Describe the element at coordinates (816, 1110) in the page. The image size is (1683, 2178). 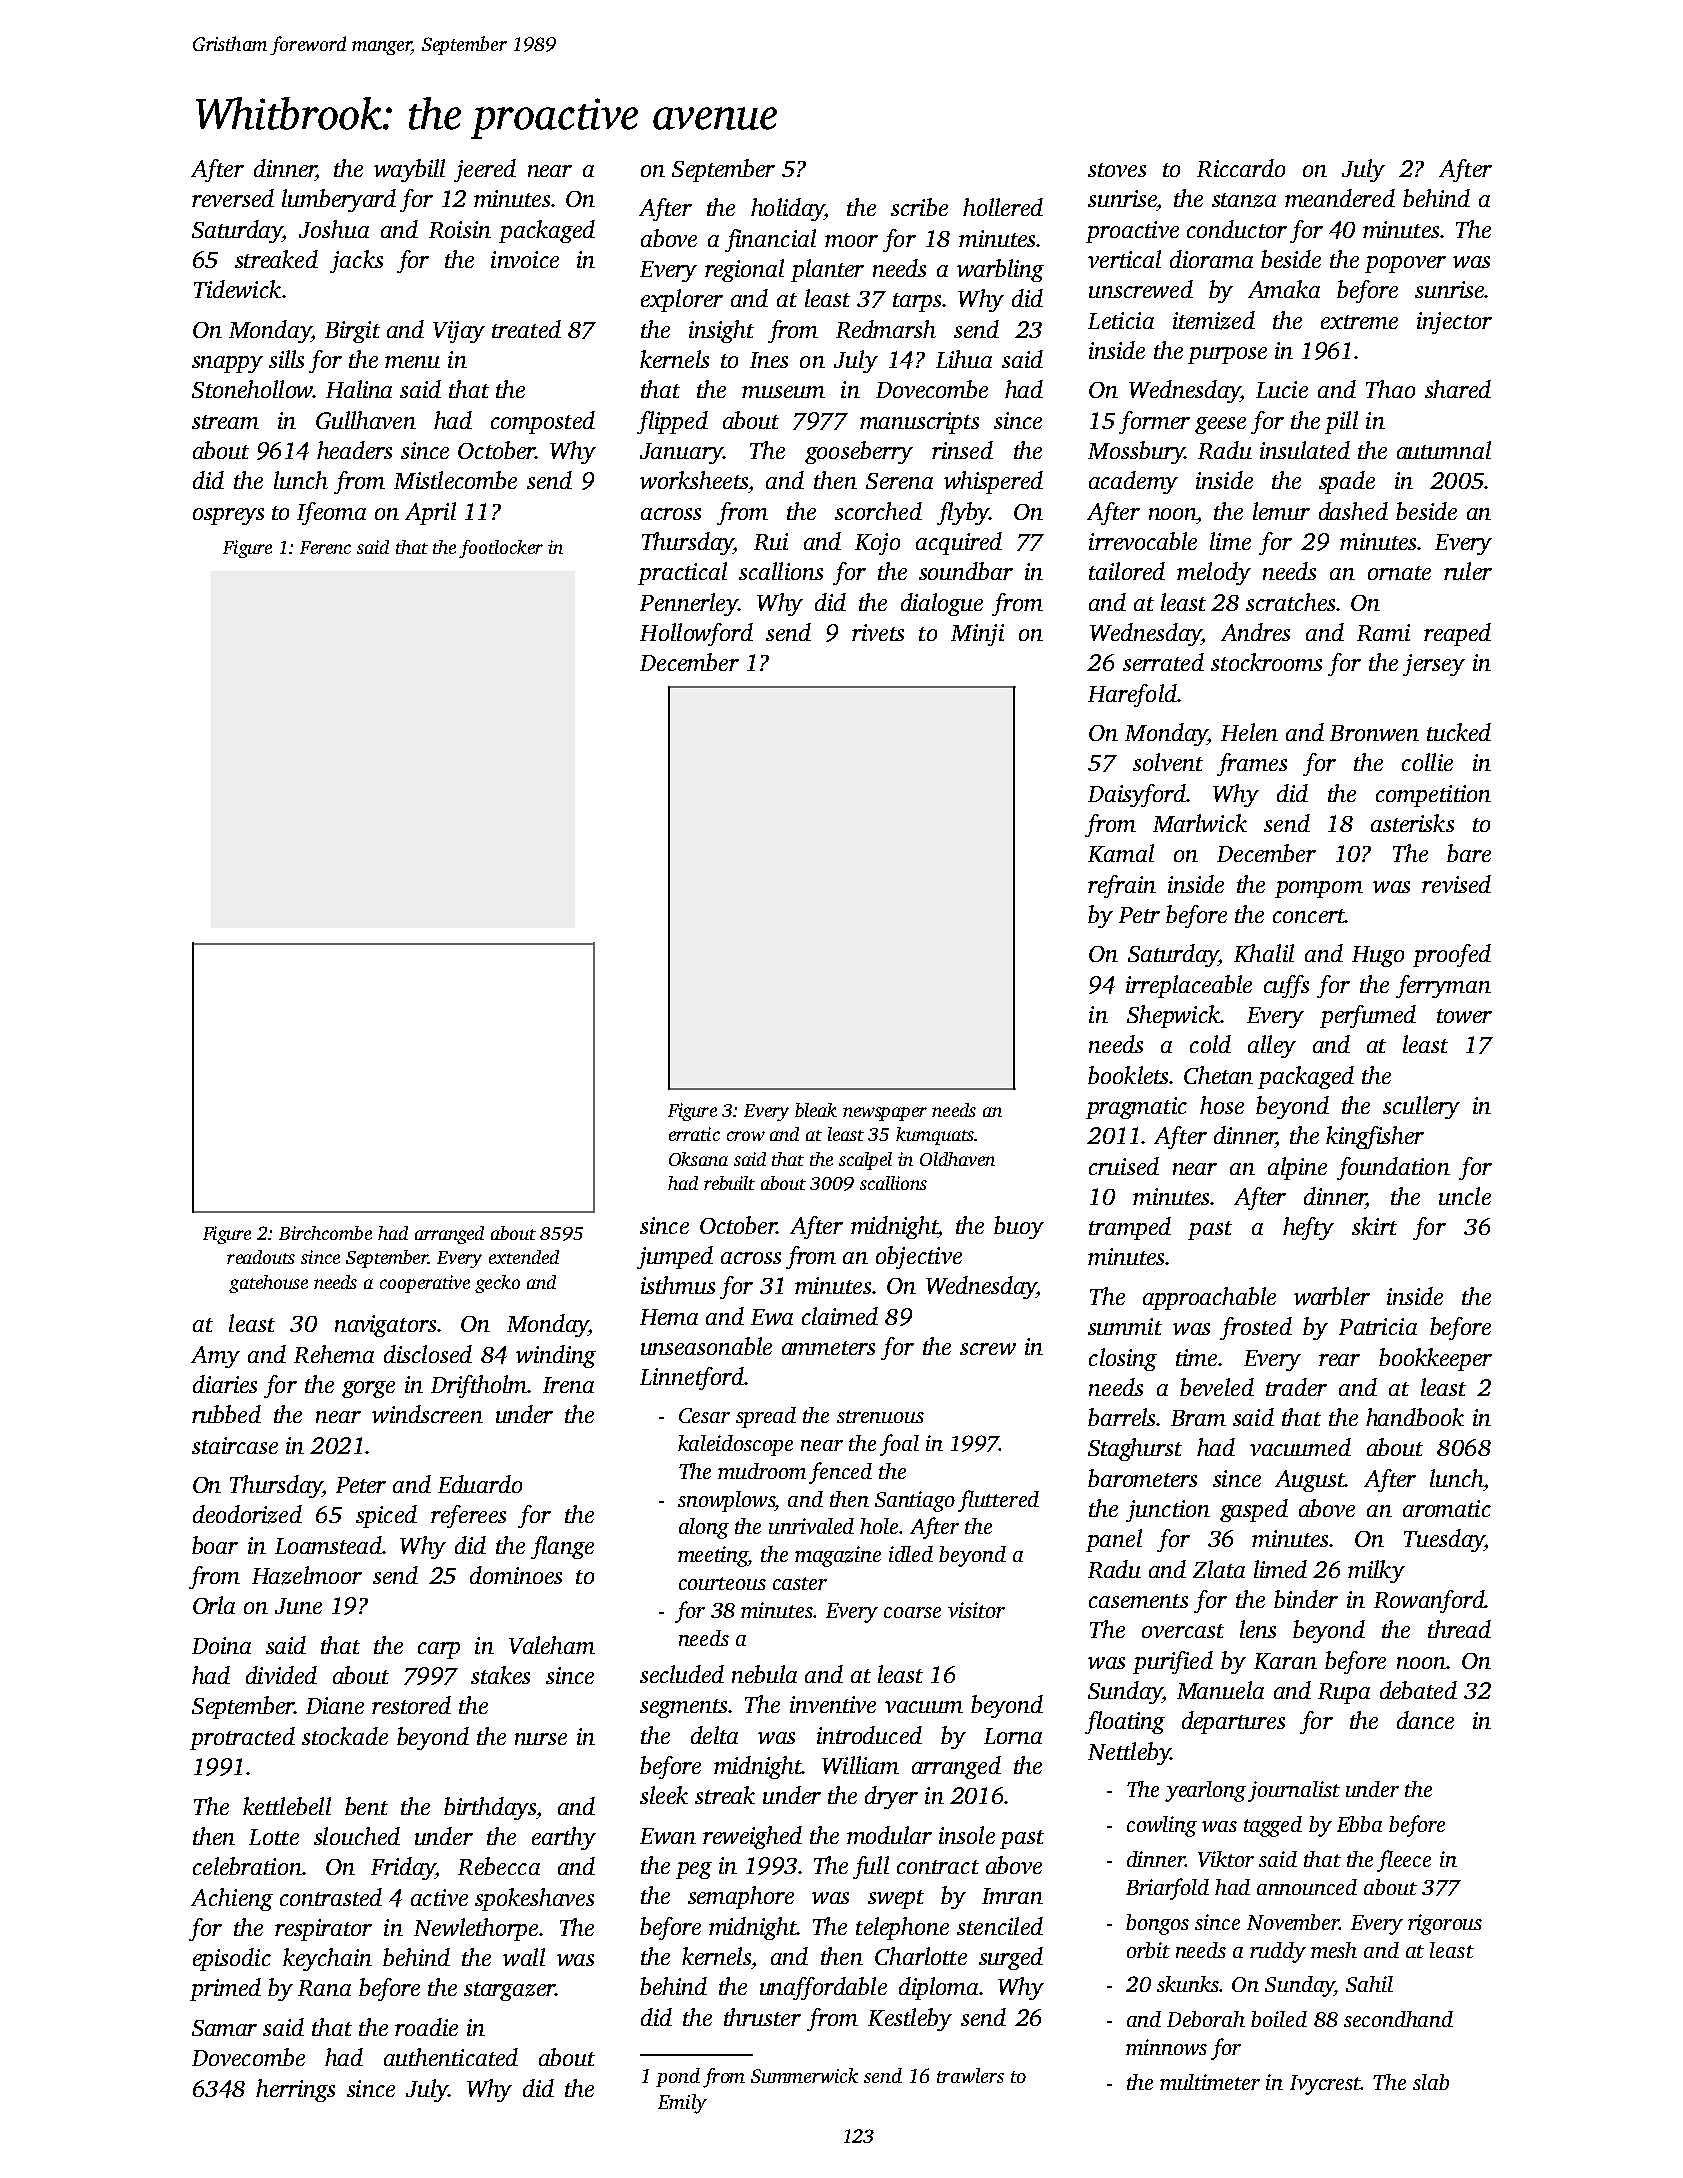
I see `bleak` at that location.
